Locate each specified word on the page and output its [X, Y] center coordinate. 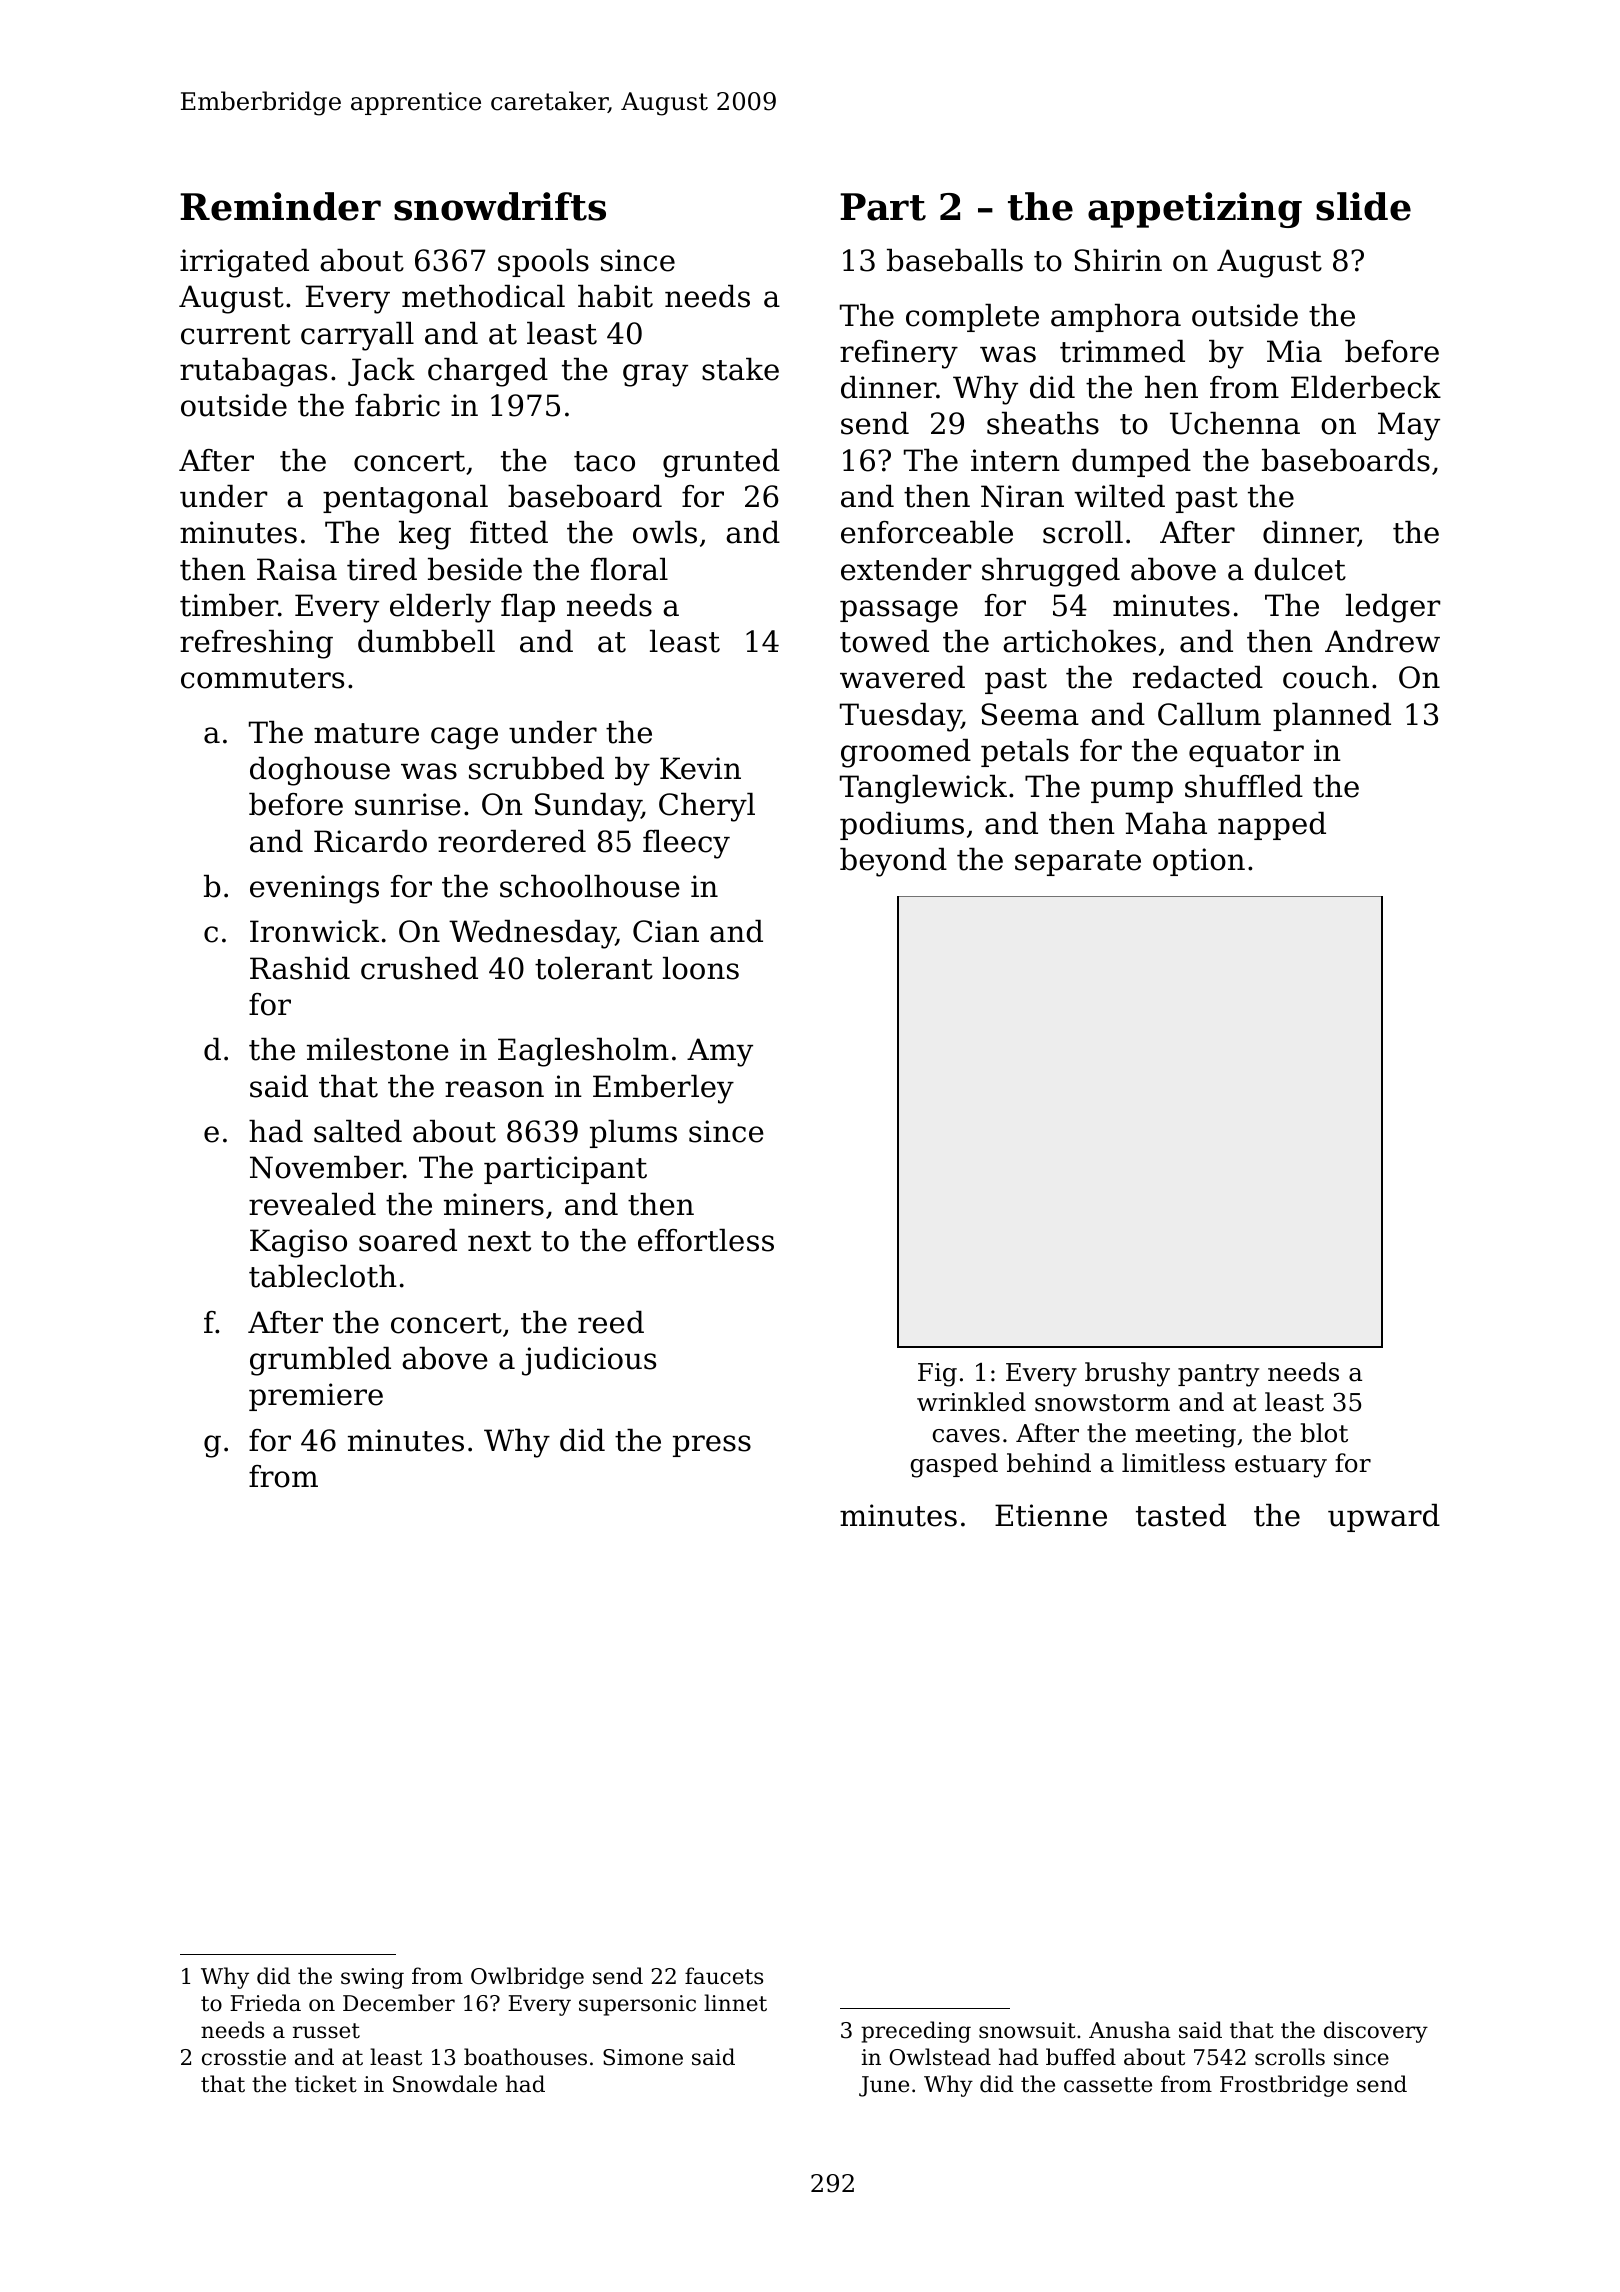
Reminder [280, 206]
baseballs [955, 260]
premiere [316, 1397]
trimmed [1122, 351]
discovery [1376, 2032]
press [712, 1446]
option [1199, 862]
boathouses [525, 2057]
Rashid [300, 968]
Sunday [588, 807]
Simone [643, 2057]
